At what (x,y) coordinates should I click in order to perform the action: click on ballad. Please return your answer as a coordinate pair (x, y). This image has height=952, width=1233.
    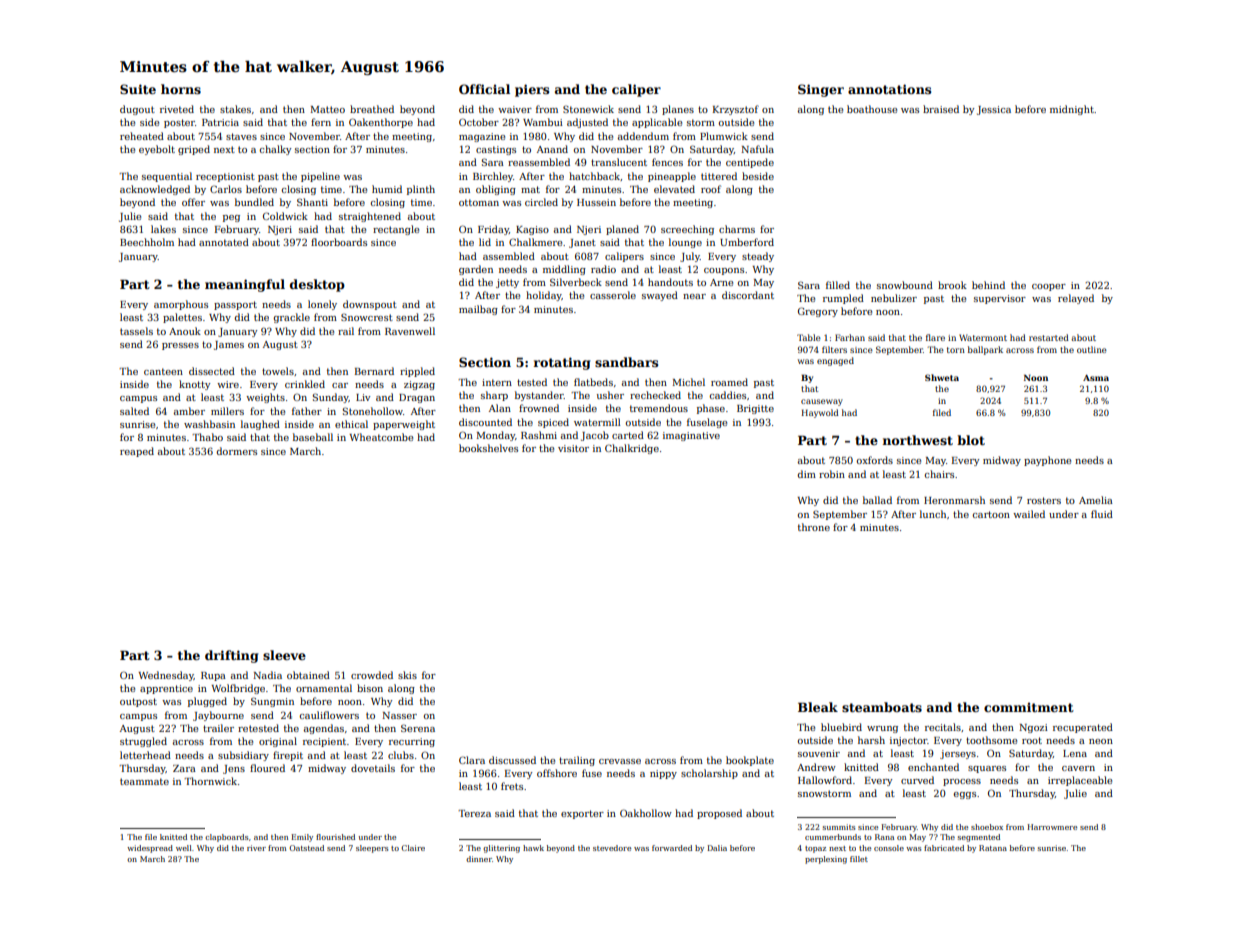
    Looking at the image, I should click on (877, 500).
